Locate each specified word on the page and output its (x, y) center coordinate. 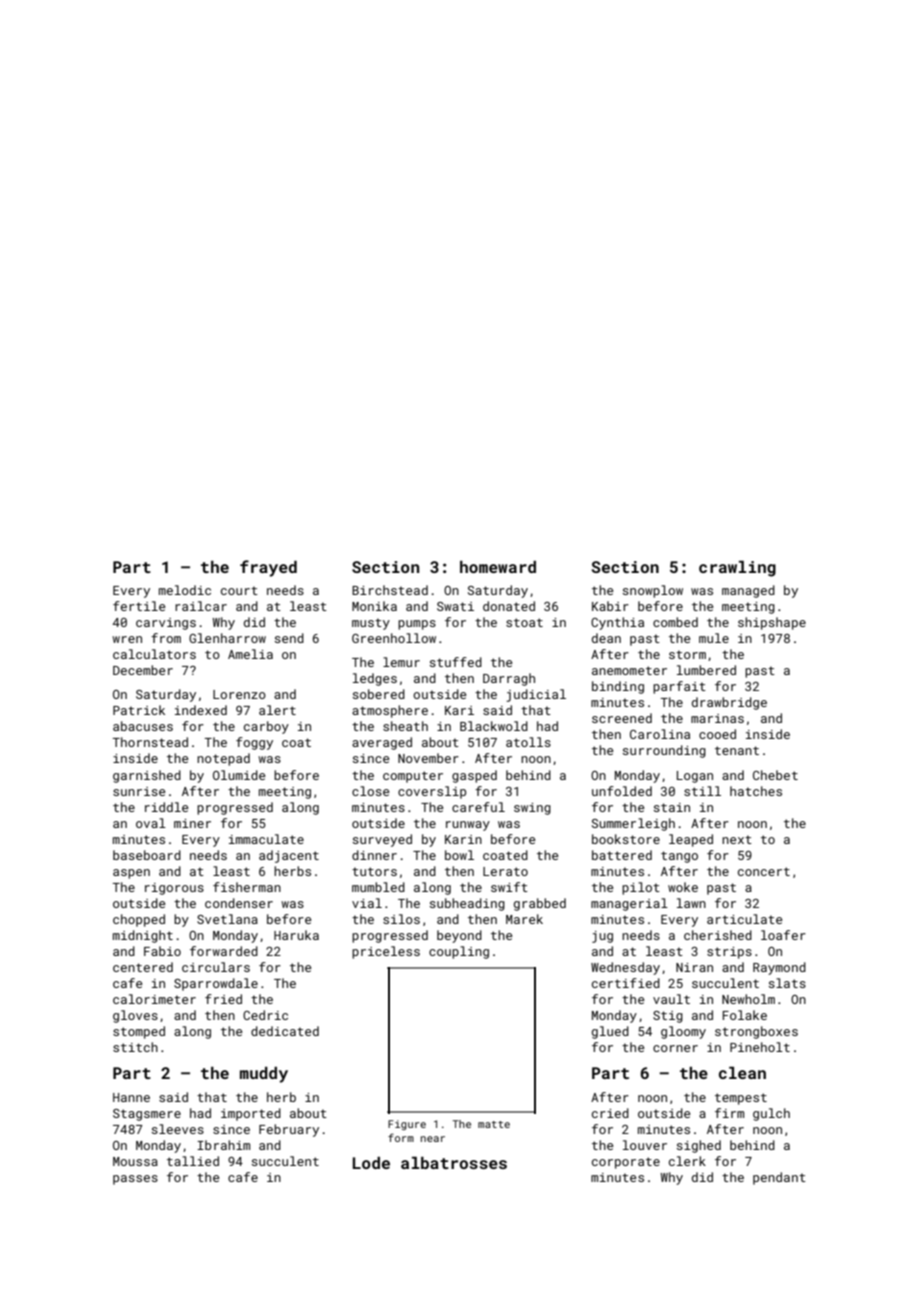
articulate (744, 919)
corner (675, 1048)
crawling (737, 569)
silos (401, 919)
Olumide (239, 775)
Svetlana (227, 919)
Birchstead (390, 590)
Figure (407, 1125)
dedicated (285, 1031)
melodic (185, 590)
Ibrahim (223, 1145)
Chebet (775, 775)
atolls (528, 742)
